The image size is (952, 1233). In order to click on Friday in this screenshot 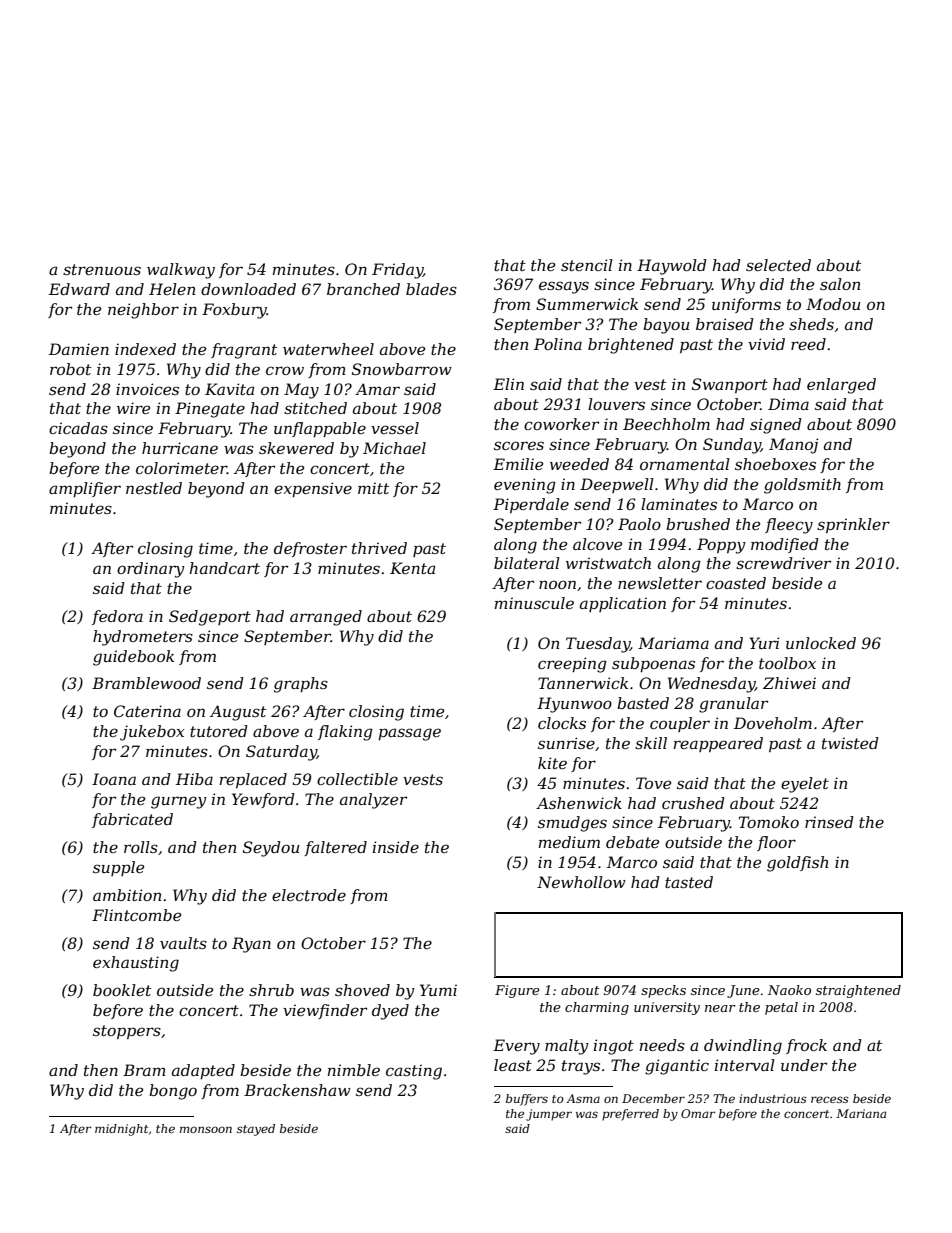, I will do `click(397, 271)`.
